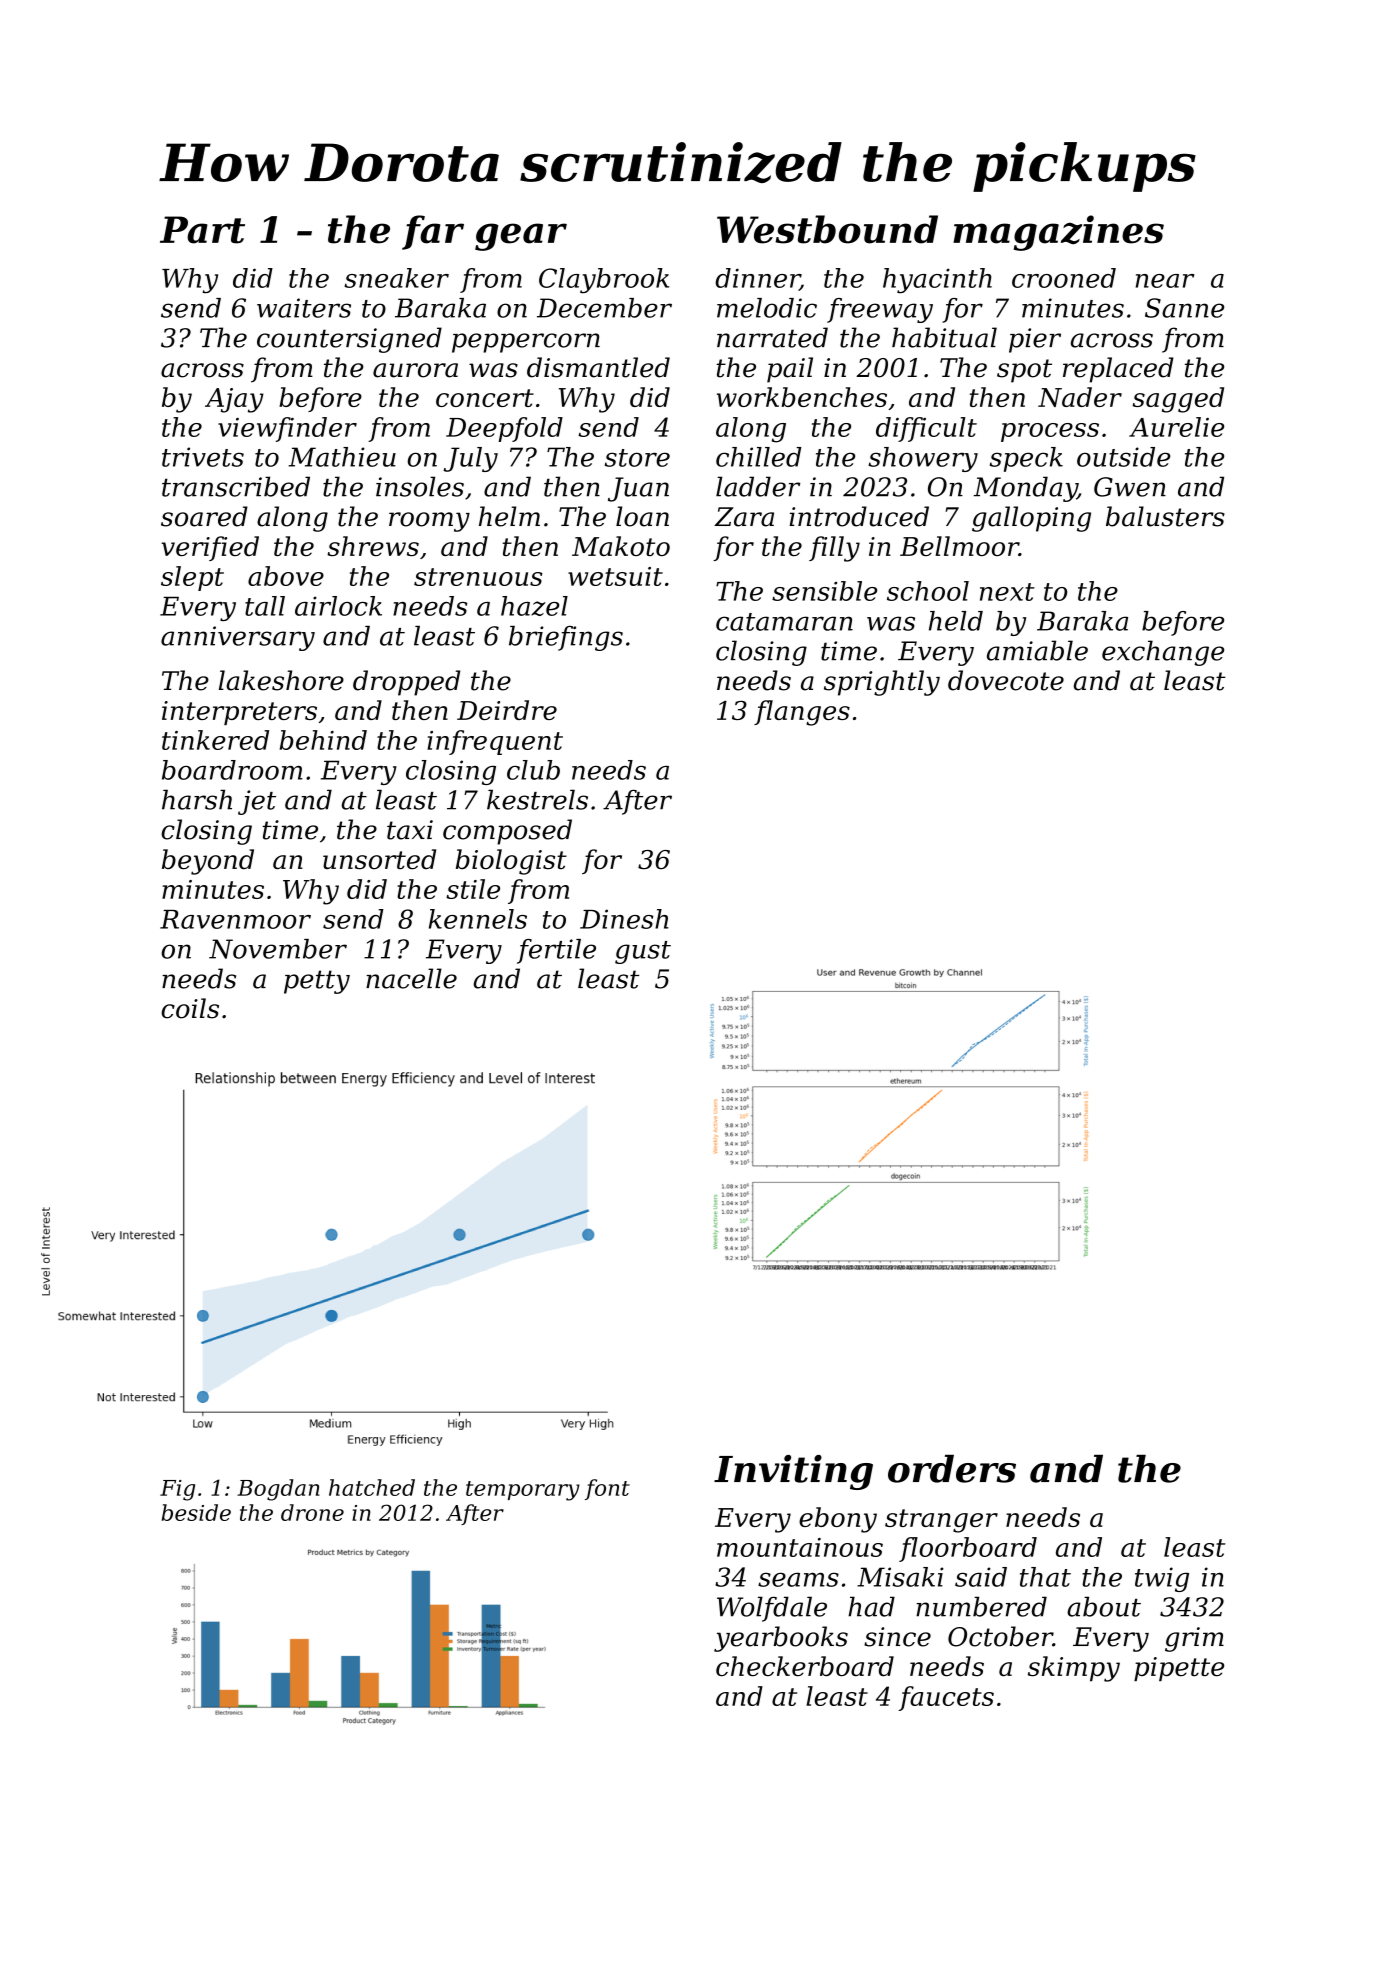 This screenshot has width=1386, height=1969. Describe the element at coordinates (192, 578) in the screenshot. I see `slept` at that location.
